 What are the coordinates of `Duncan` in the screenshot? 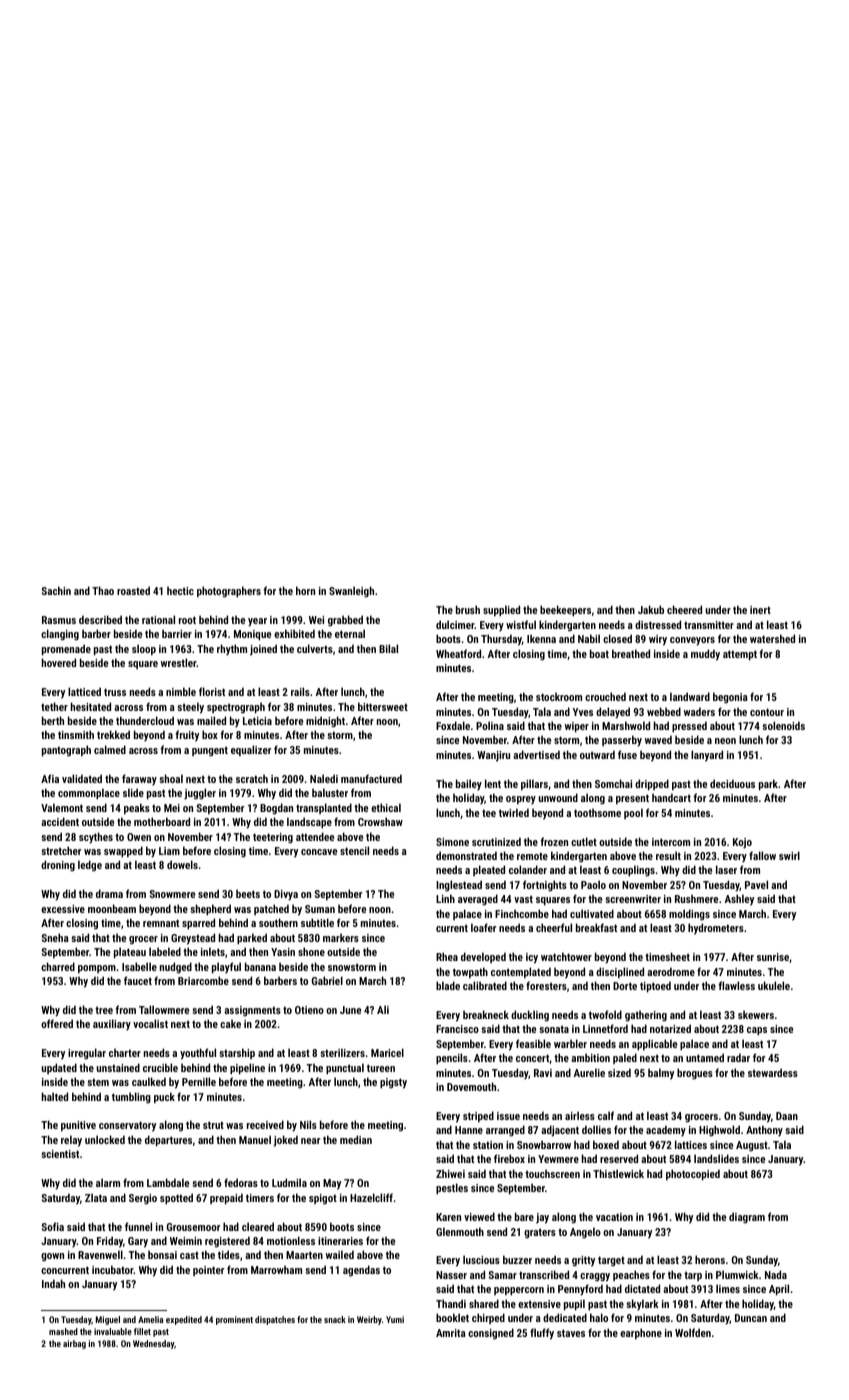 It's located at (751, 1318).
